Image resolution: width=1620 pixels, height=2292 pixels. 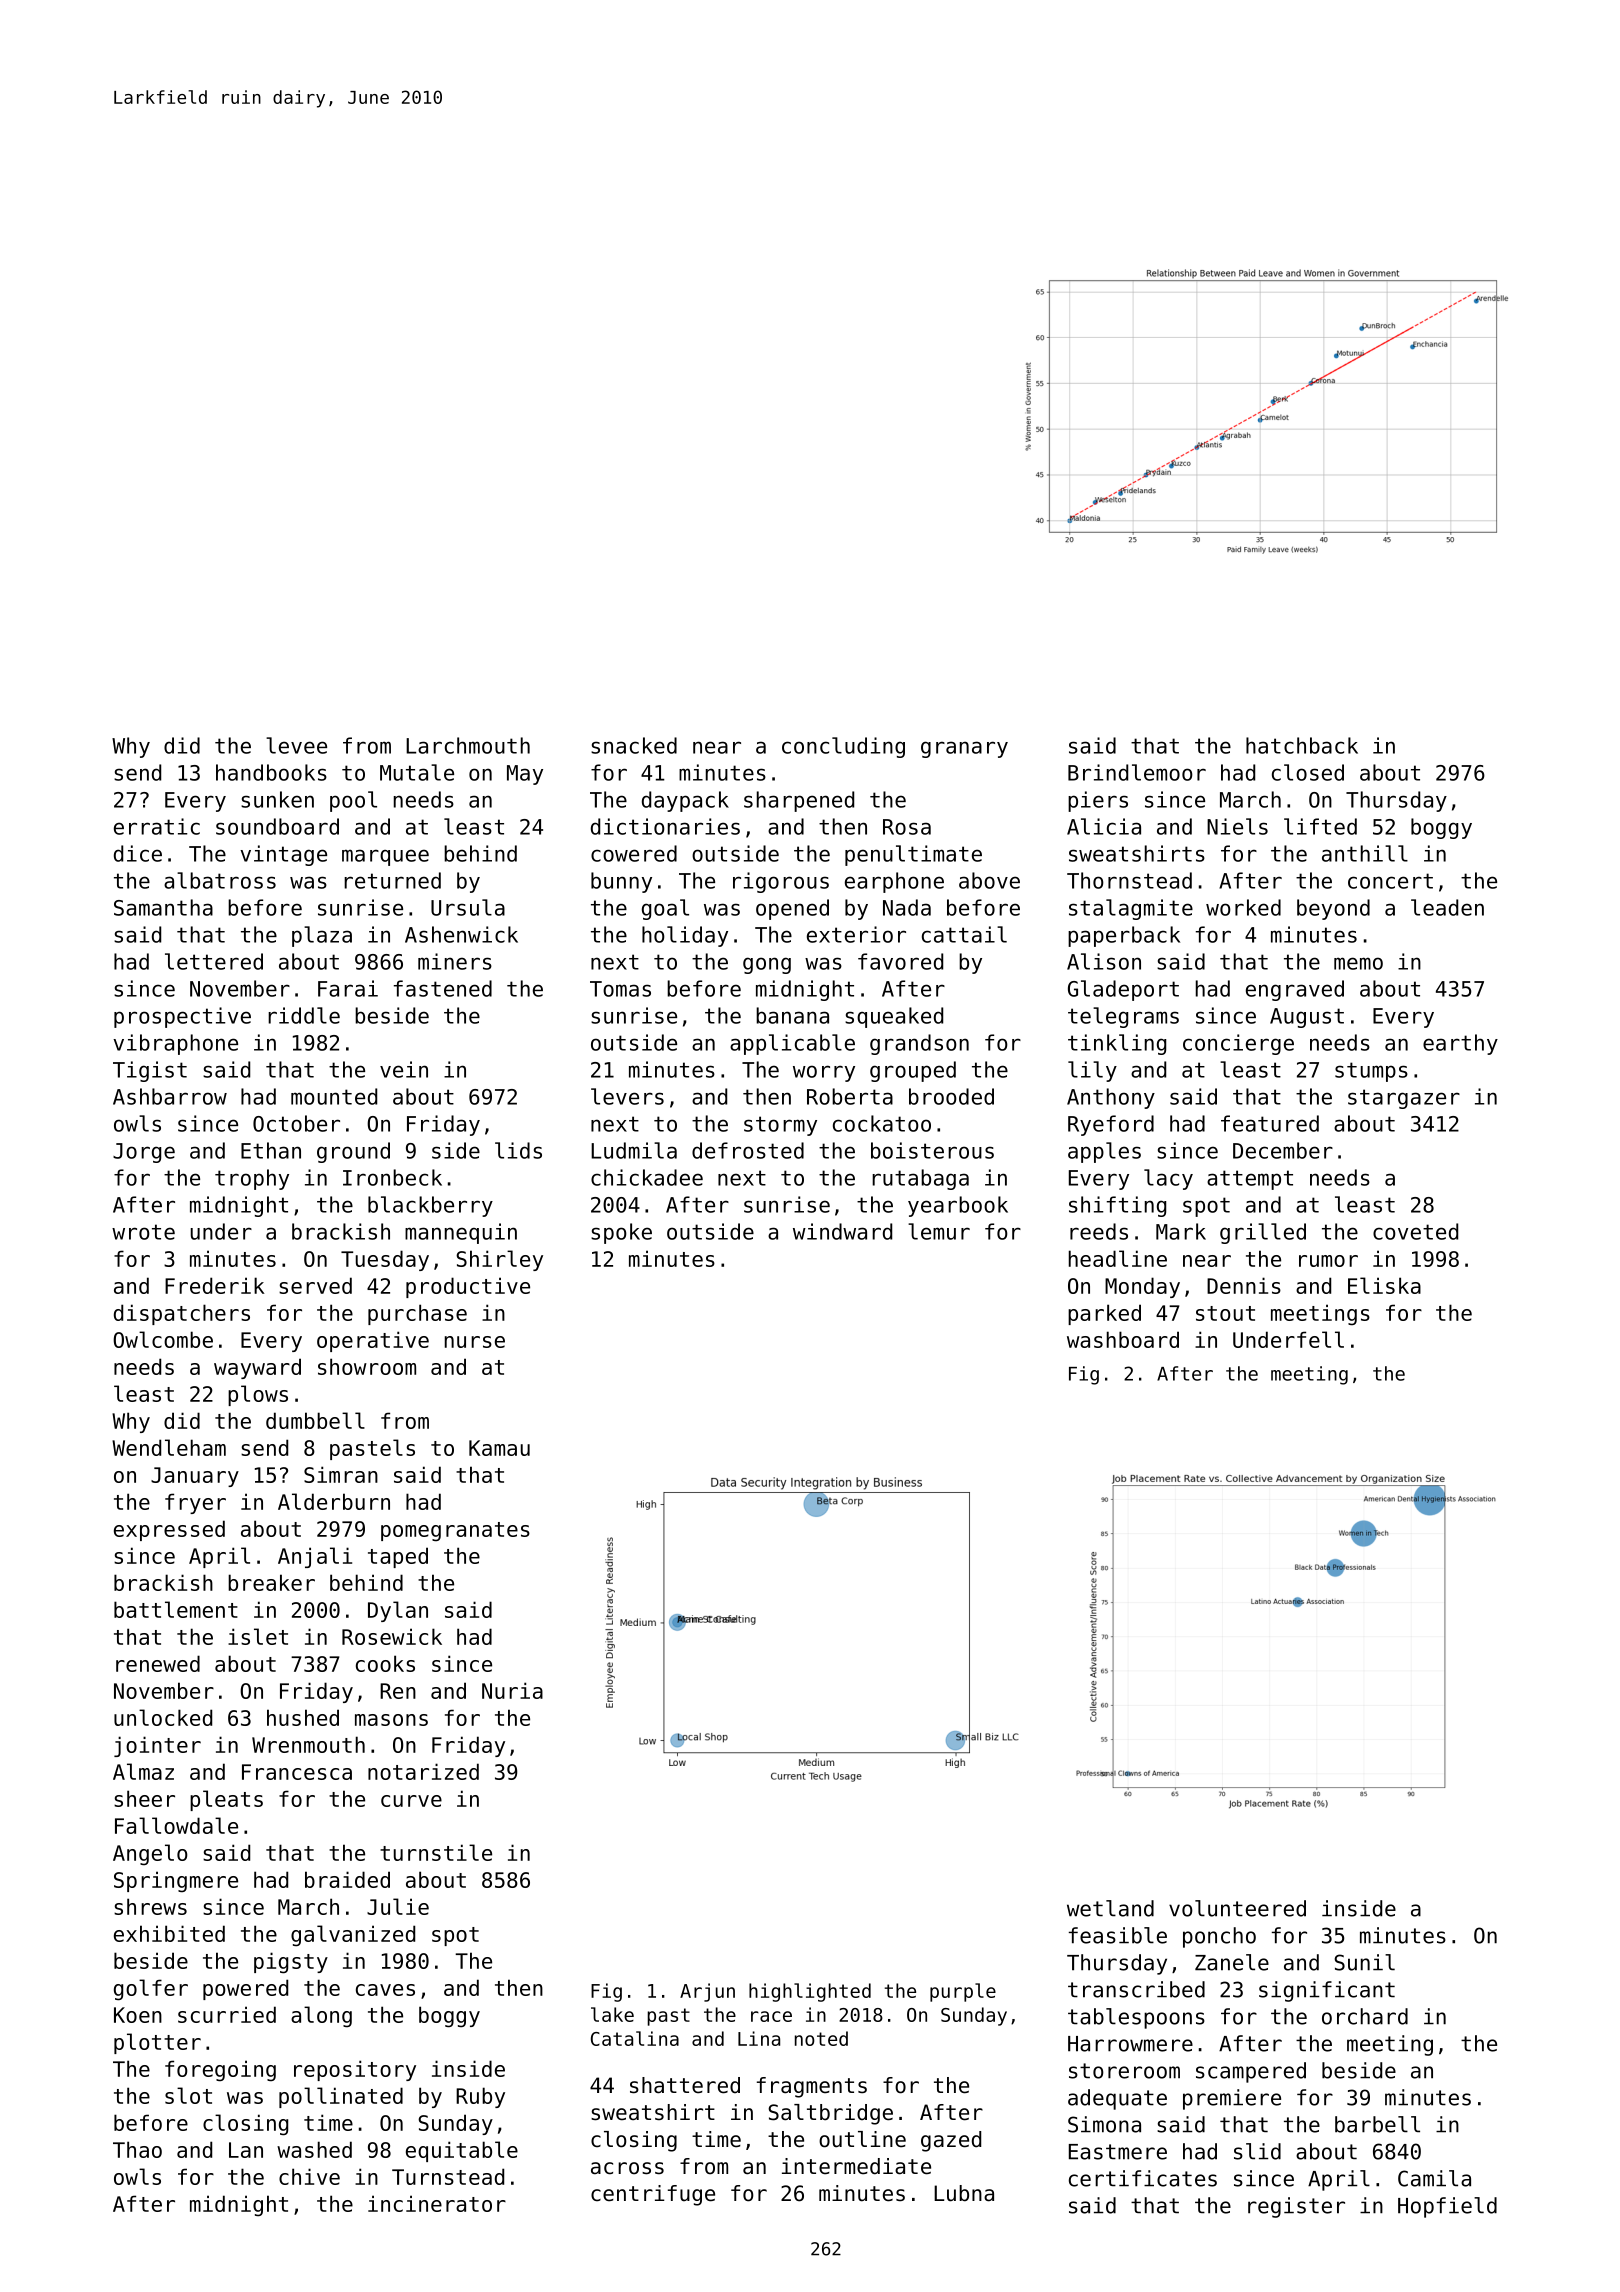 What do you see at coordinates (499, 1448) in the page?
I see `Kamau` at bounding box center [499, 1448].
